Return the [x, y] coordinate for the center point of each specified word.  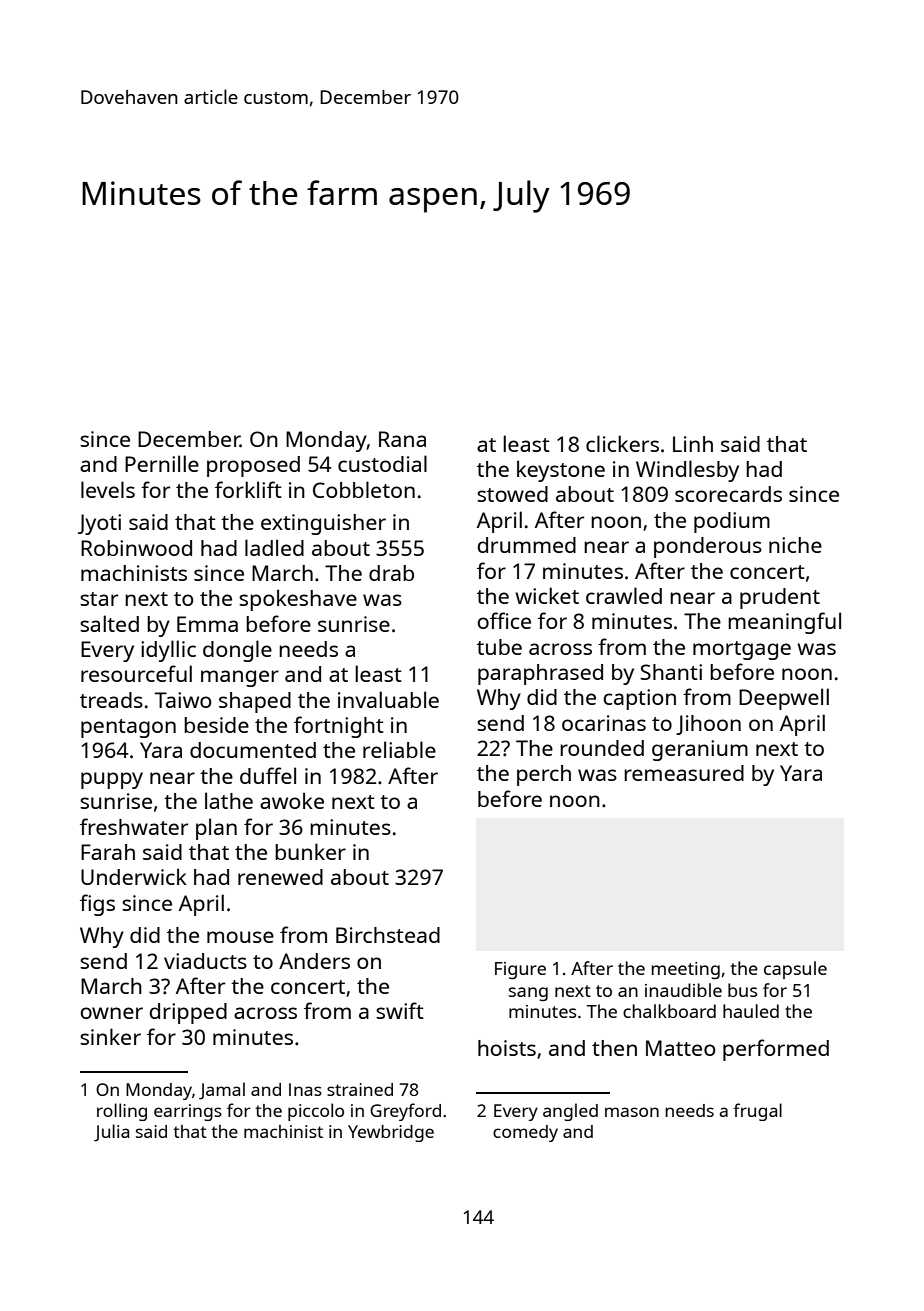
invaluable [388, 699]
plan [216, 829]
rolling [122, 1112]
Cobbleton [364, 489]
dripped [188, 1013]
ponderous [708, 547]
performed [776, 1050]
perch [544, 775]
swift [400, 1010]
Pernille [162, 463]
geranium [700, 750]
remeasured [684, 773]
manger [240, 678]
